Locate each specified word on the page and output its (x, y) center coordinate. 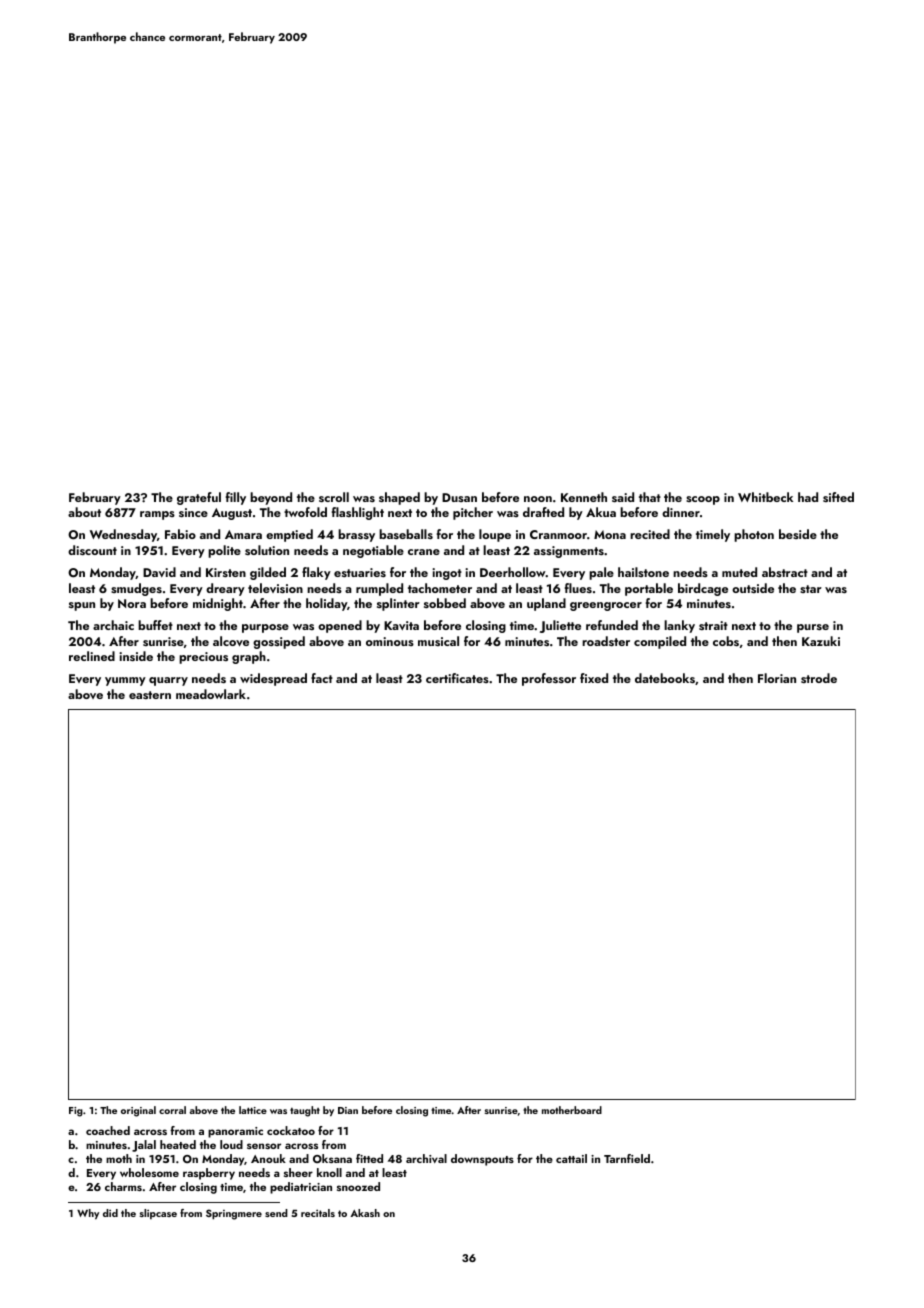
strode (819, 678)
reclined (92, 656)
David (159, 572)
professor (549, 679)
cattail (571, 1158)
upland (546, 604)
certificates (457, 678)
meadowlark (211, 694)
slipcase (158, 1214)
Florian (777, 678)
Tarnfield (627, 1158)
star (811, 589)
